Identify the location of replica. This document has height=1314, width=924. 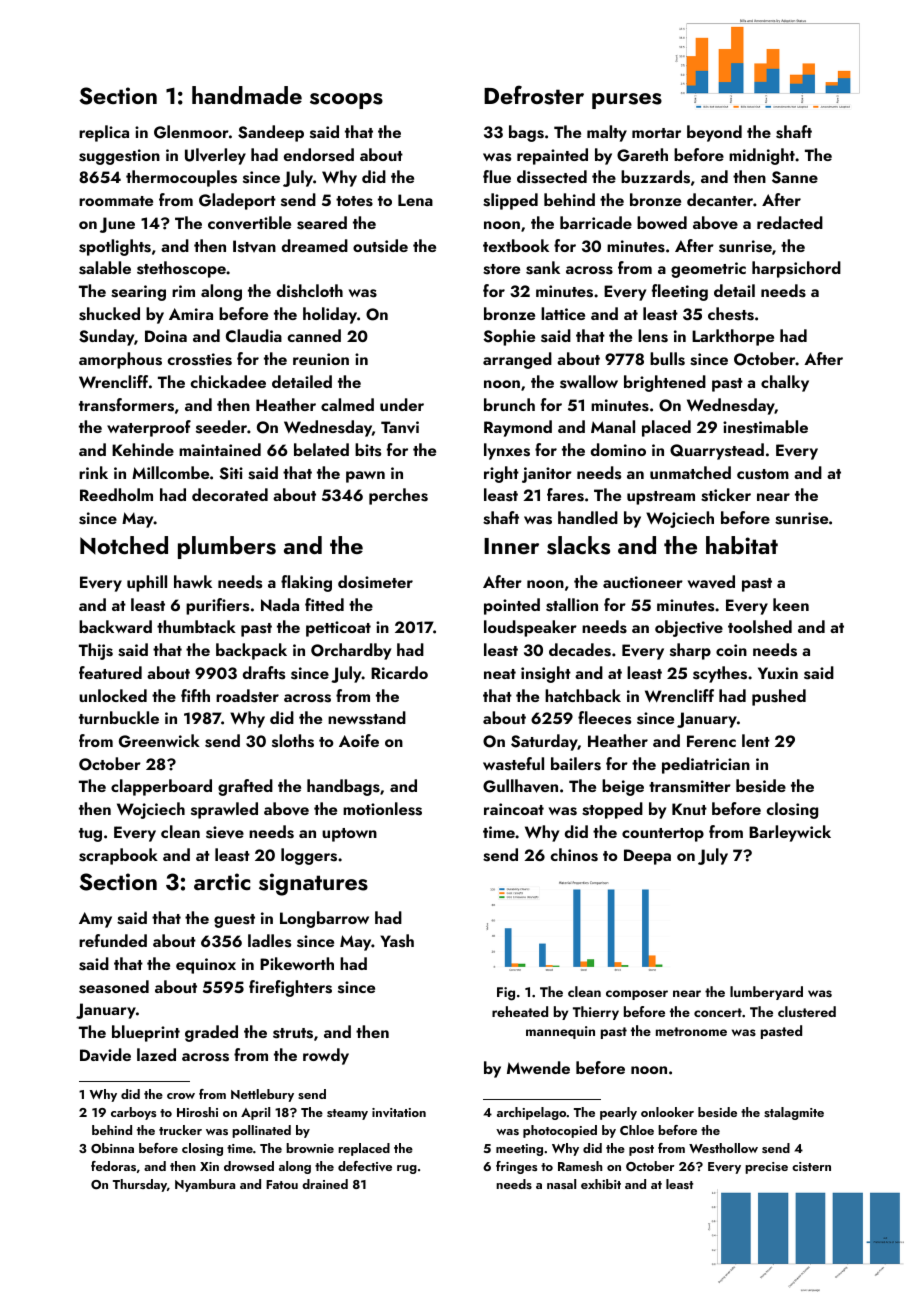
(104, 133).
